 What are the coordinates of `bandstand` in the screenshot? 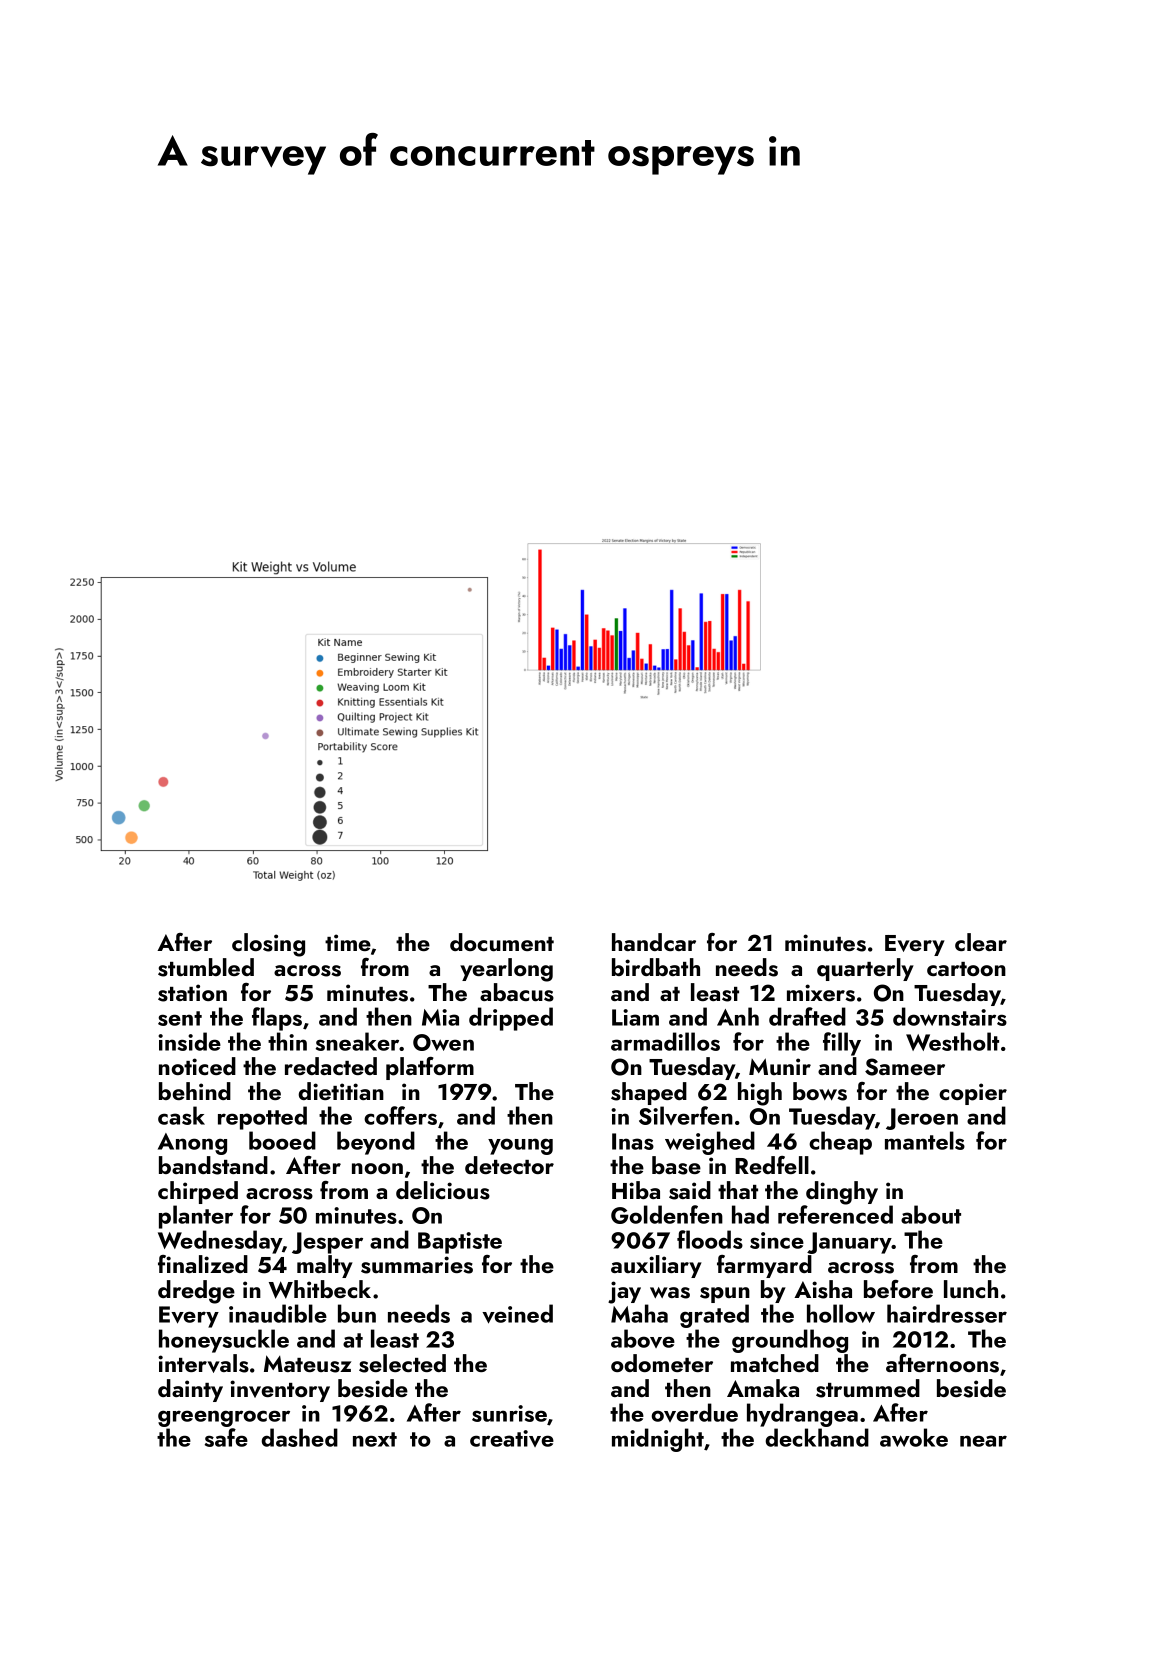 It's located at (213, 1165).
